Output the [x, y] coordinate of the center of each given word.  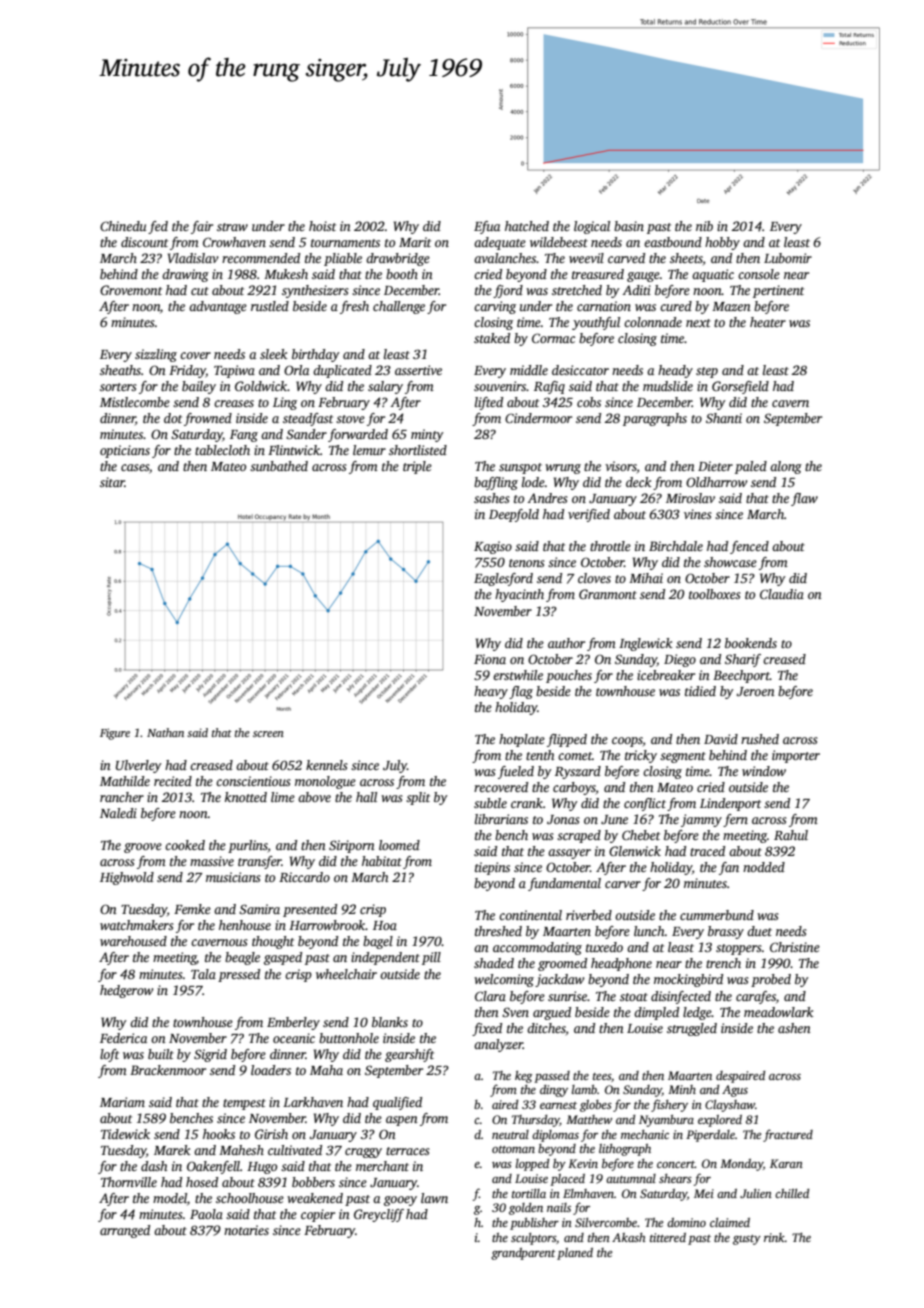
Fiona [490, 659]
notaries [246, 1230]
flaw [804, 499]
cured [676, 306]
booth [402, 274]
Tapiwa [234, 371]
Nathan [165, 732]
